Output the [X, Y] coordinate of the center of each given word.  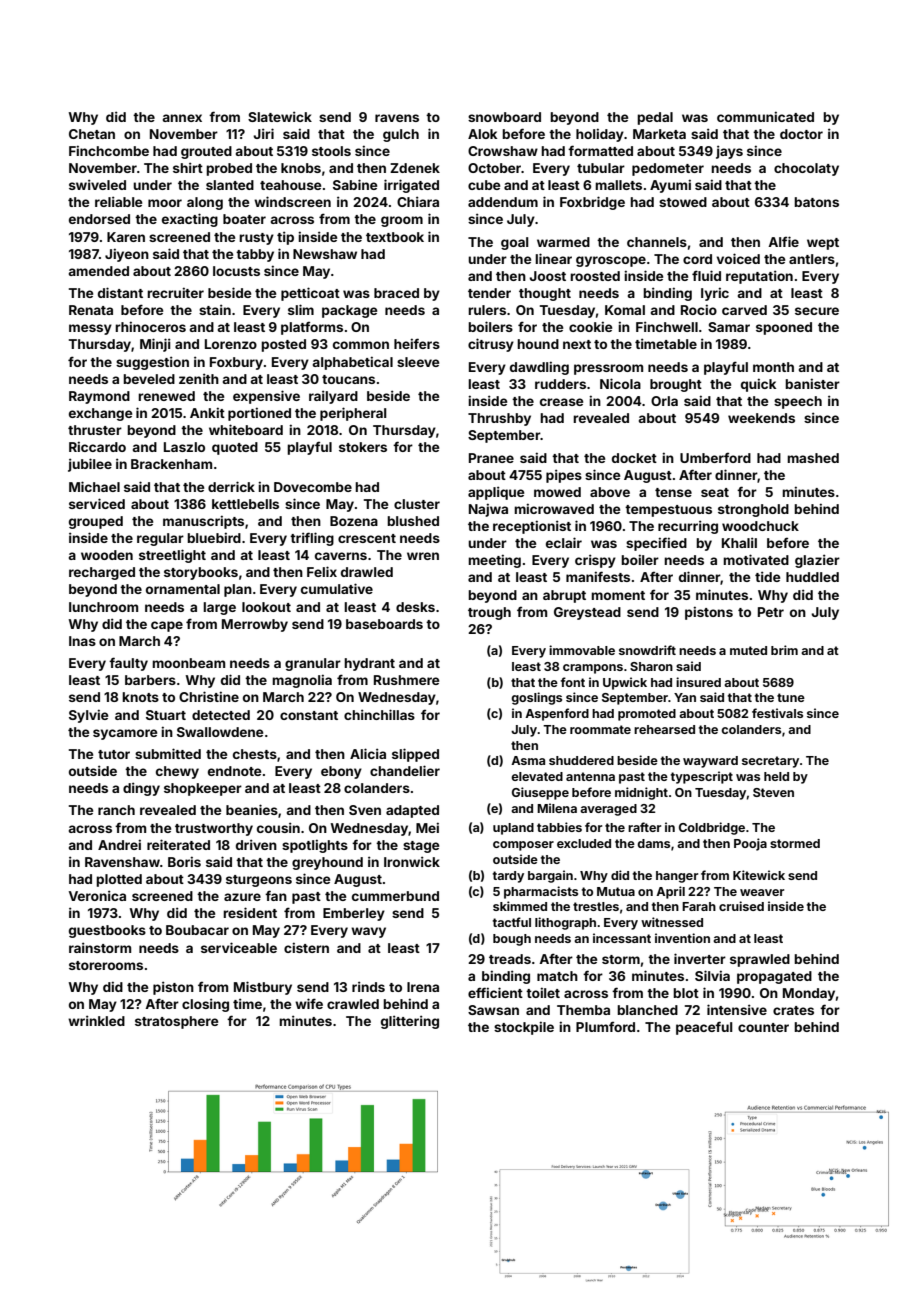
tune [791, 697]
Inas [82, 641]
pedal [655, 118]
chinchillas [379, 714]
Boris [184, 861]
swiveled [97, 184]
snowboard [504, 117]
